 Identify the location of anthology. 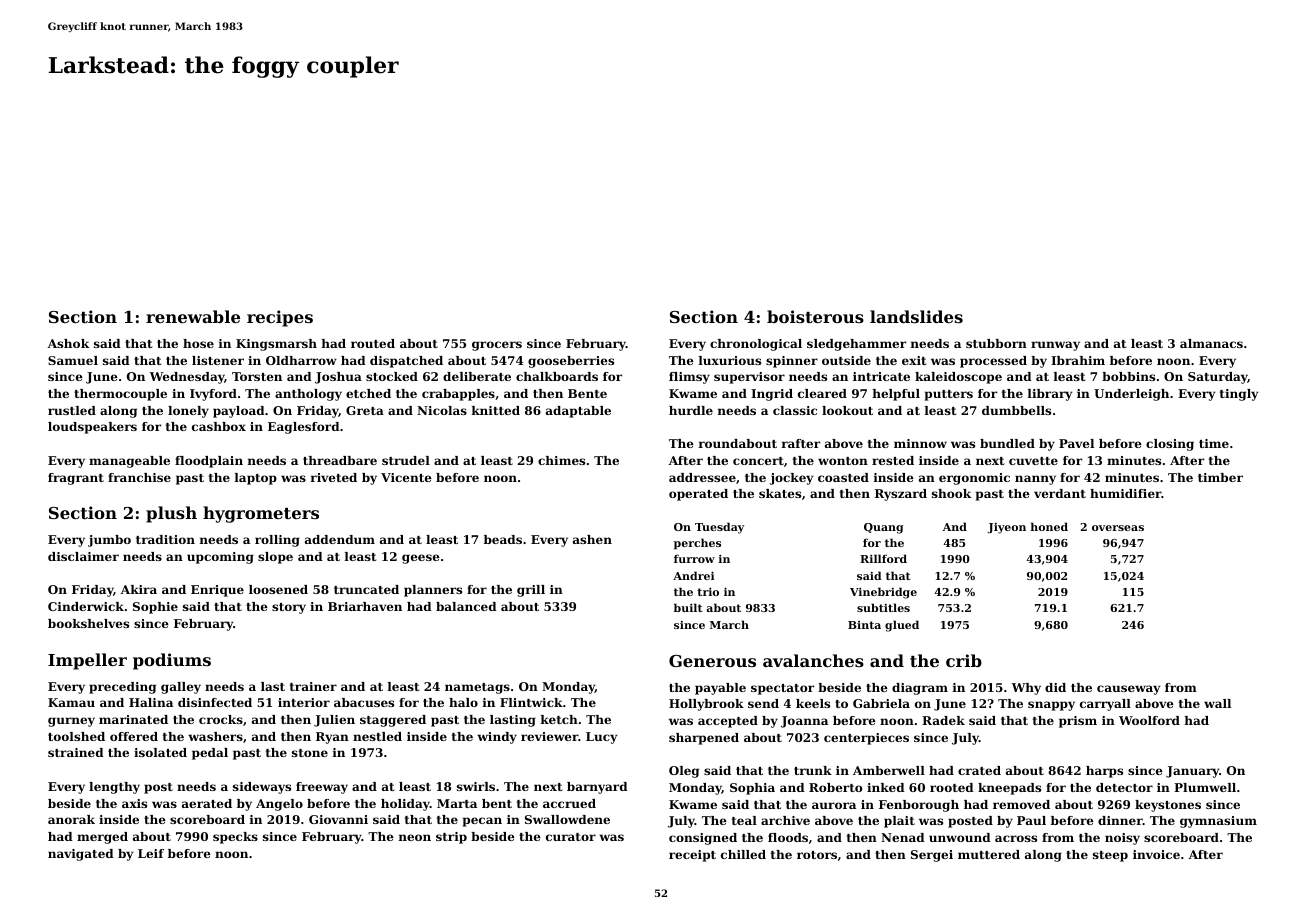
(308, 395).
